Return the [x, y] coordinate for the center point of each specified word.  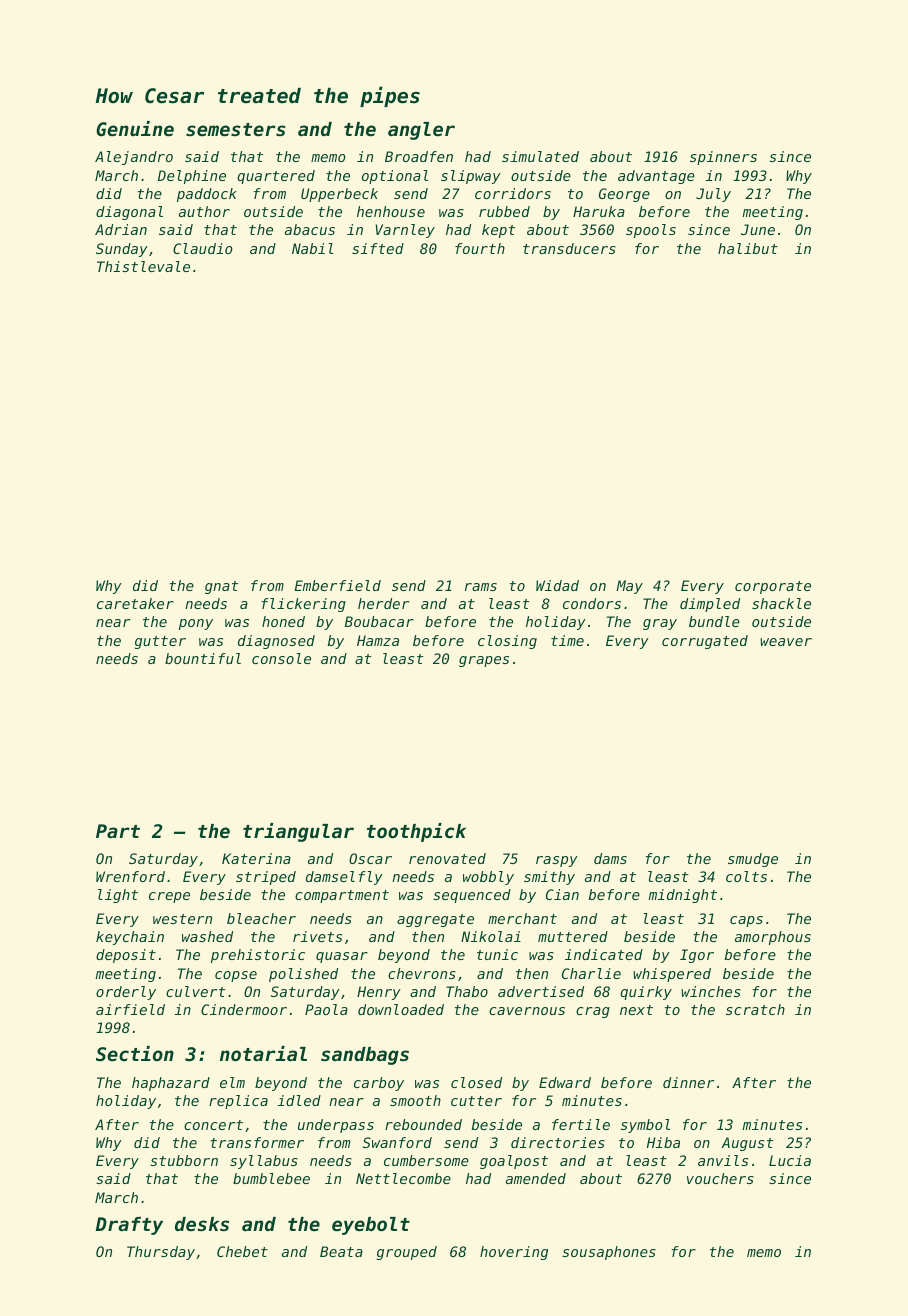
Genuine [135, 129]
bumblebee [271, 1178]
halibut [748, 248]
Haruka [599, 211]
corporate [773, 587]
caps [746, 921]
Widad [557, 585]
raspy [557, 861]
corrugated [705, 642]
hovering [514, 1253]
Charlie [591, 973]
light [118, 896]
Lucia [790, 1160]
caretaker [135, 603]
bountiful [203, 658]
